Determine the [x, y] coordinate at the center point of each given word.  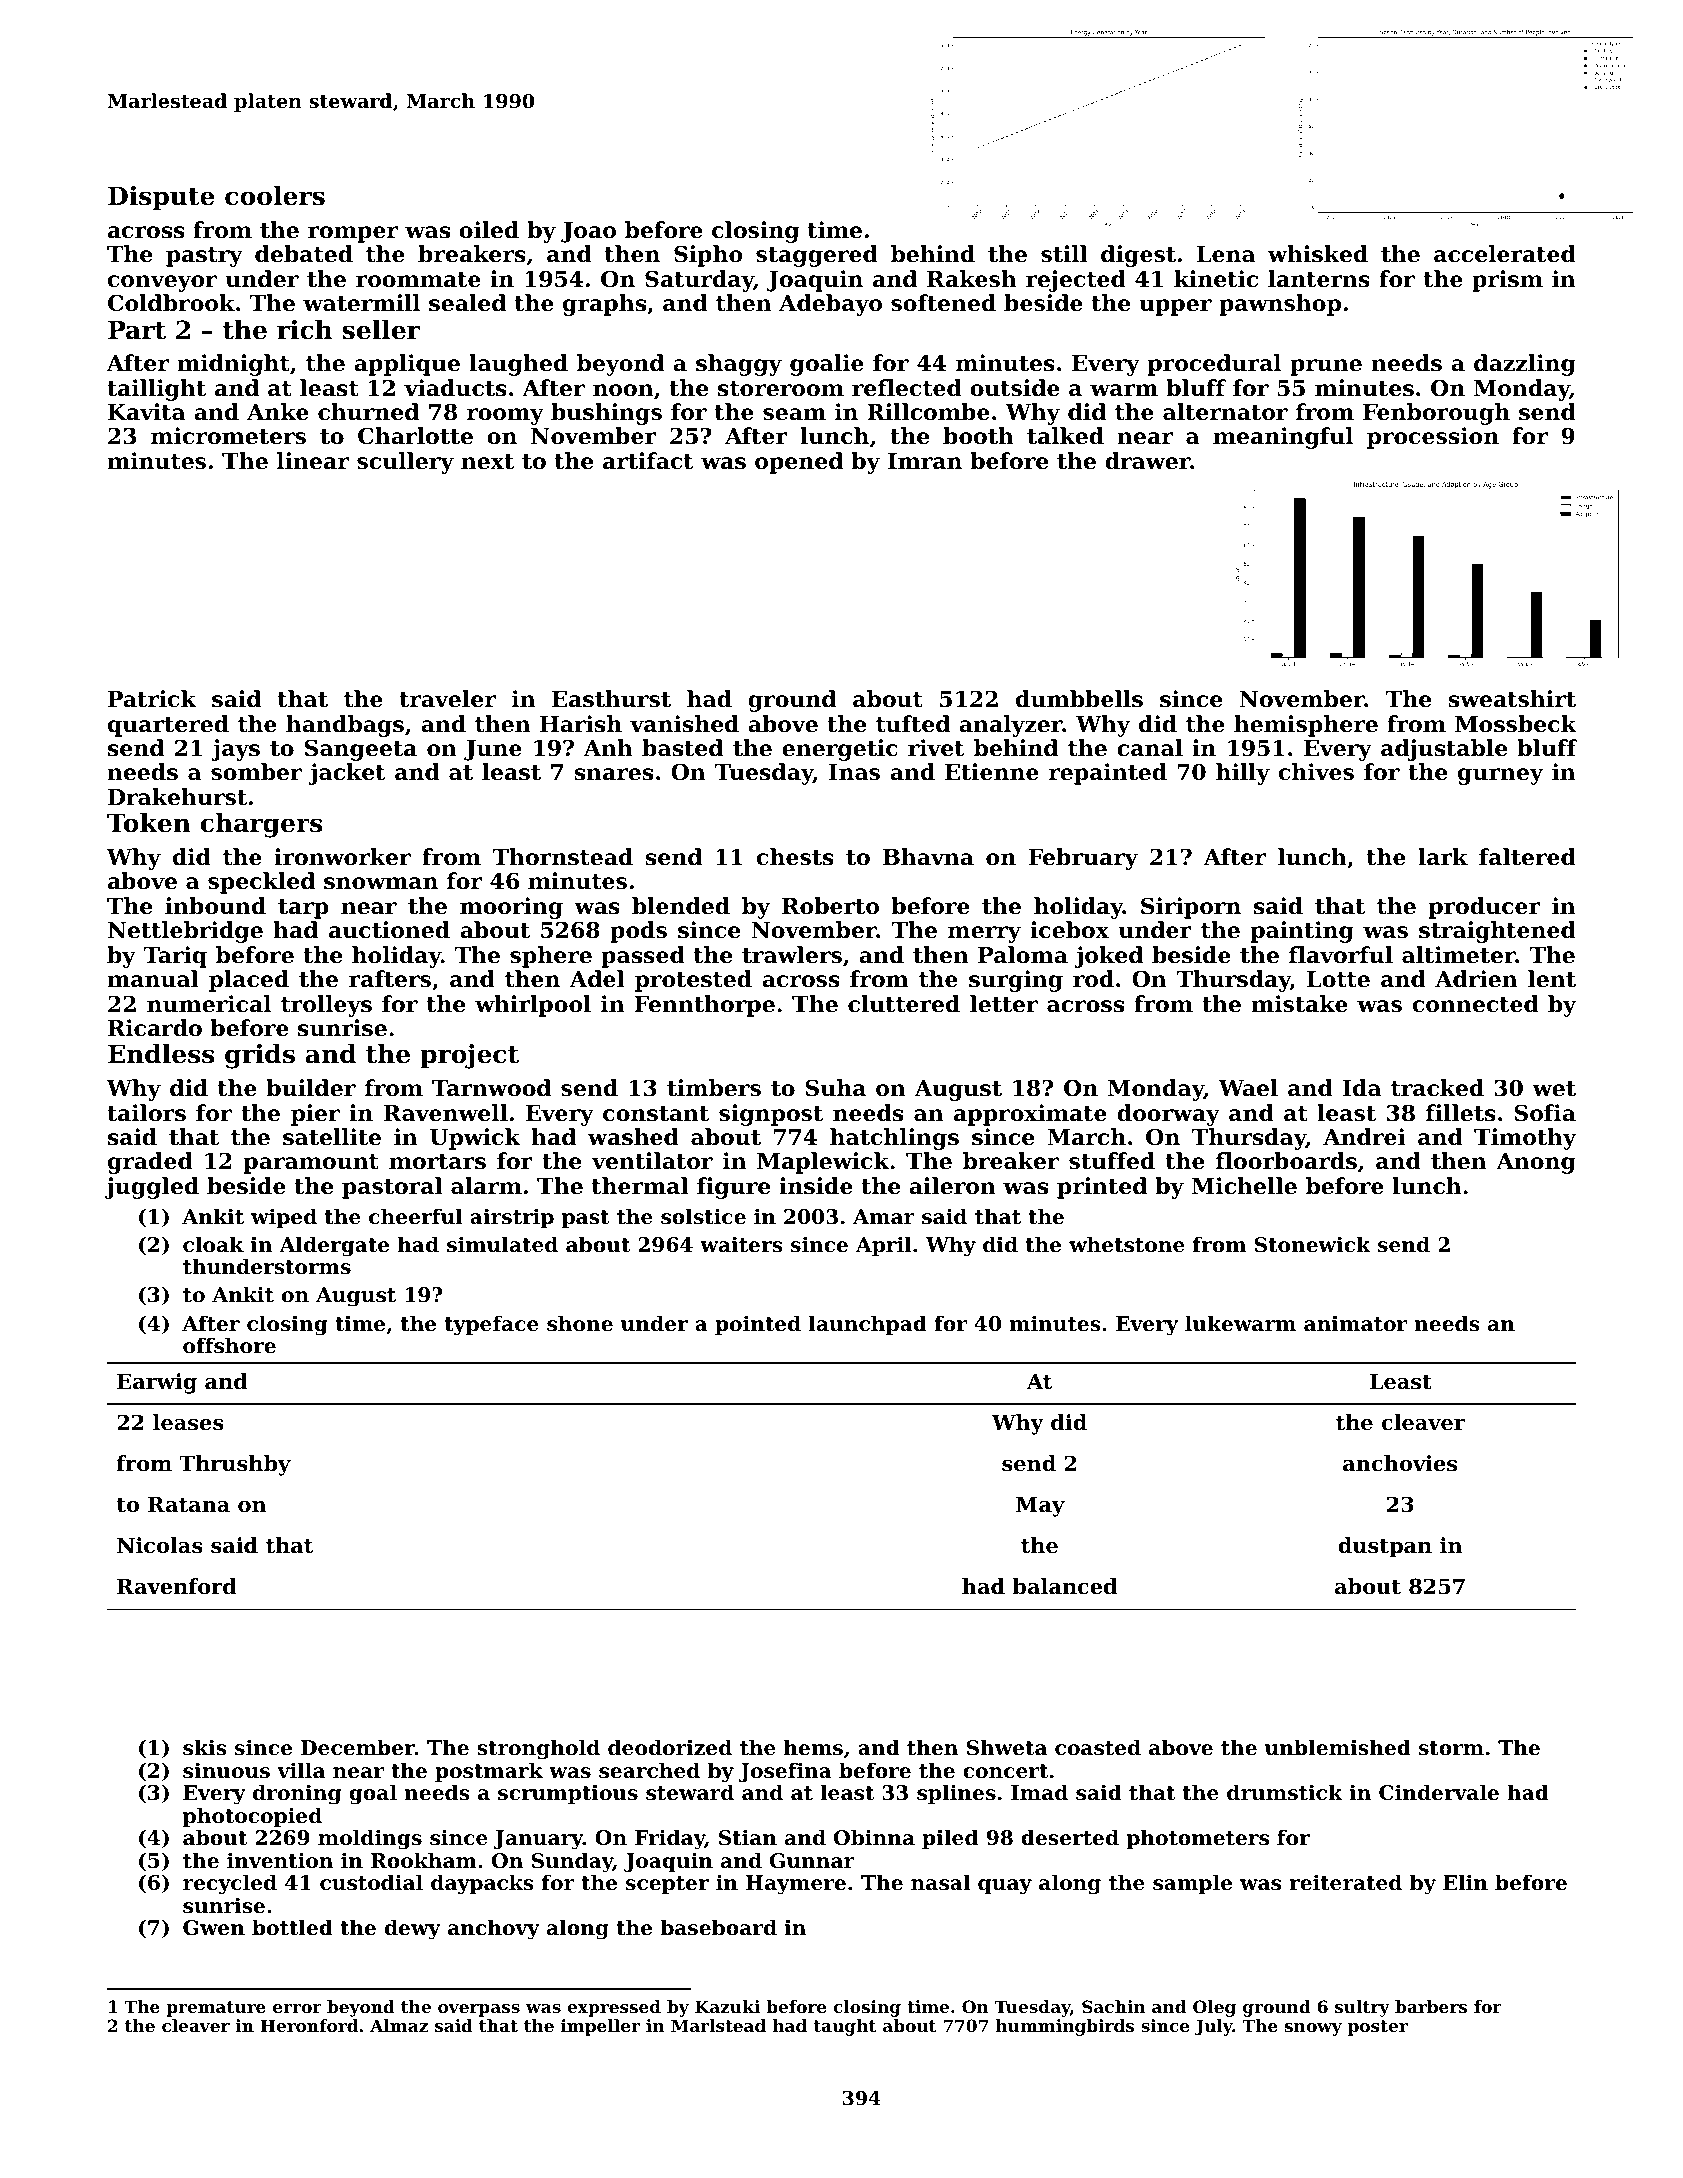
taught [844, 2027]
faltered [1527, 857]
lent [1552, 979]
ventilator [652, 1161]
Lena [1226, 254]
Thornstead [562, 857]
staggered [817, 256]
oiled [489, 230]
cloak [213, 1244]
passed [643, 957]
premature [216, 2009]
